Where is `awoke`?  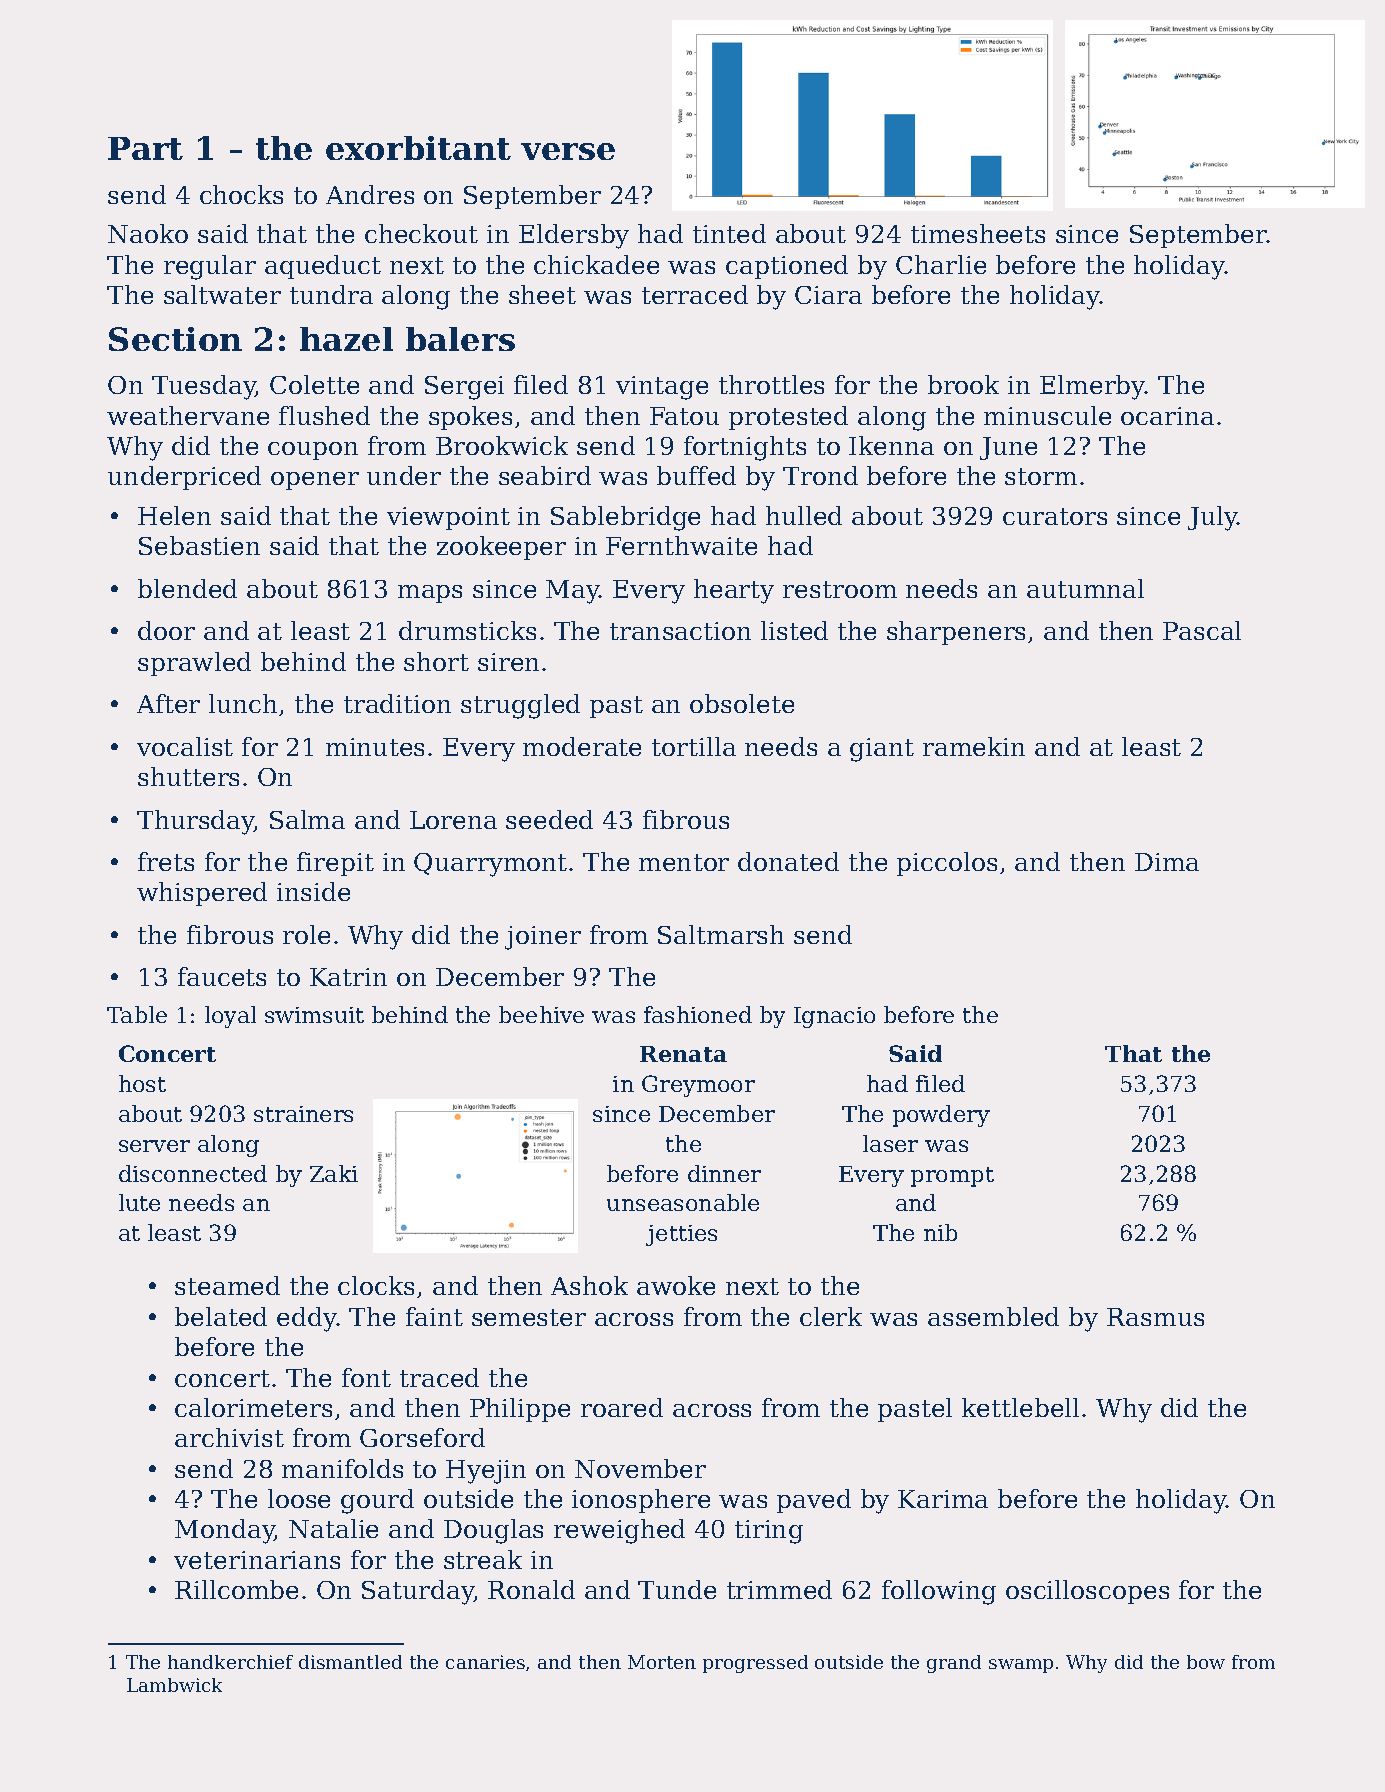
awoke is located at coordinates (676, 1285).
